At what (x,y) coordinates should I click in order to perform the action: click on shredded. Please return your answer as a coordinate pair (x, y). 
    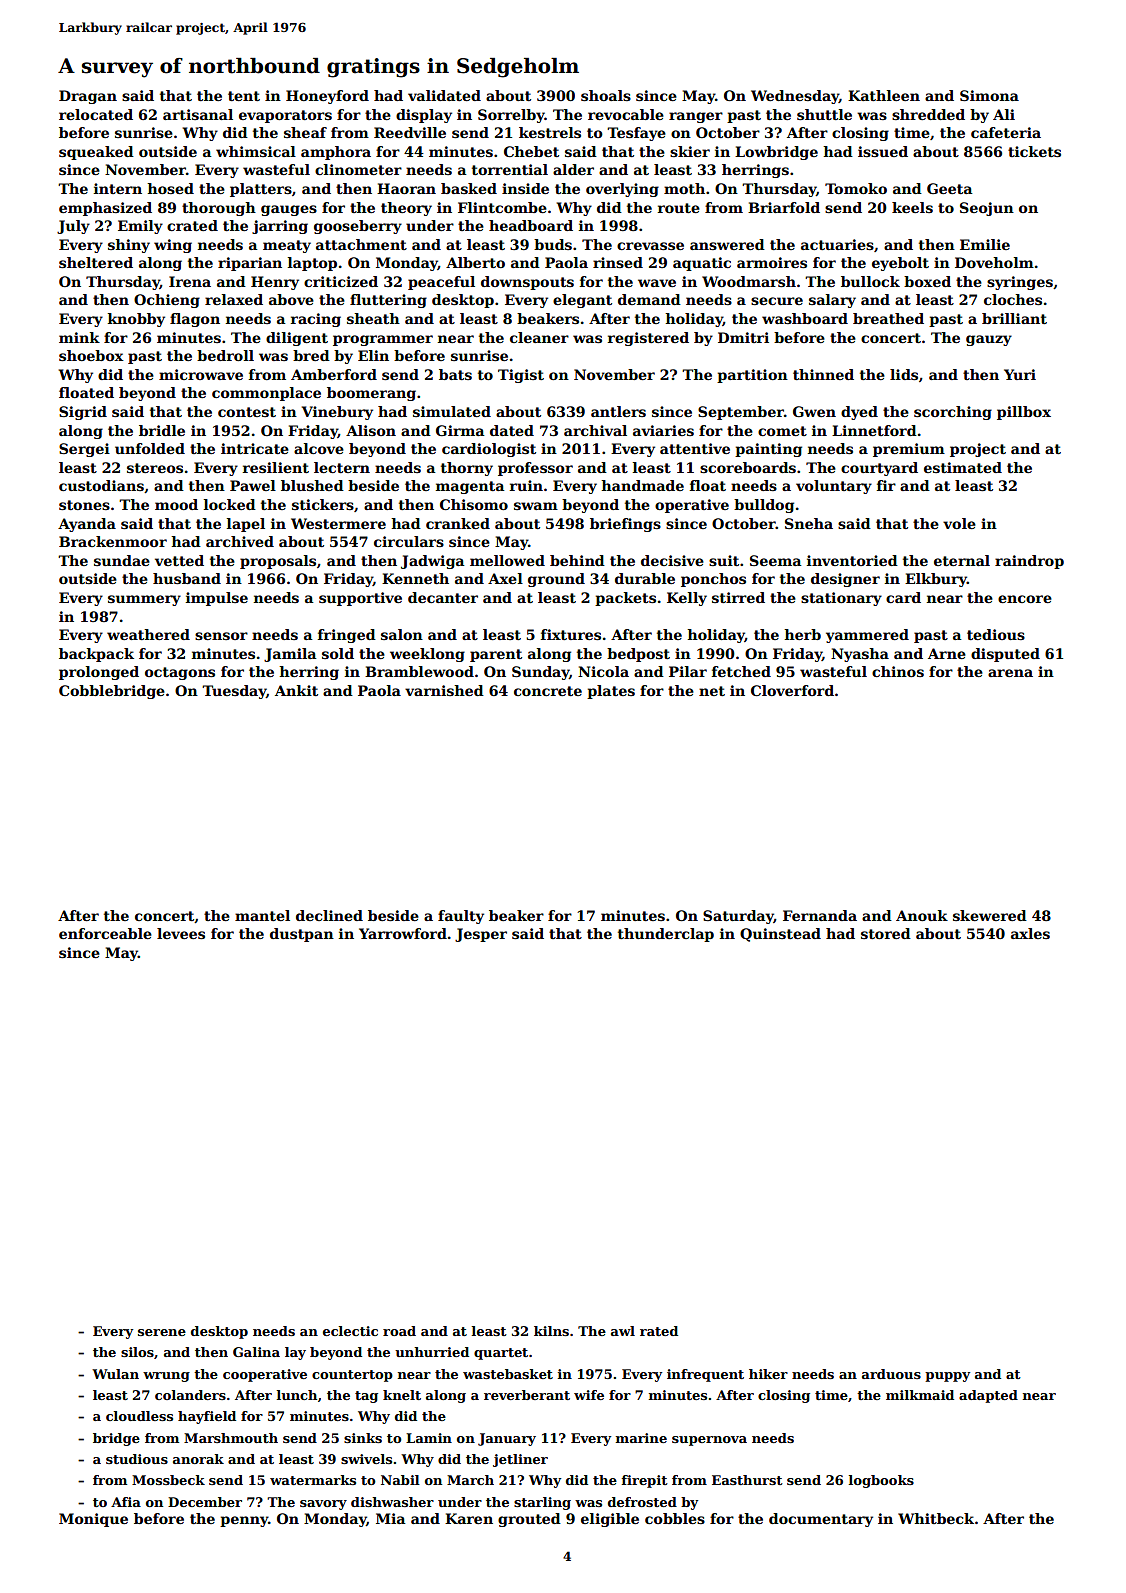
    Looking at the image, I should click on (928, 114).
